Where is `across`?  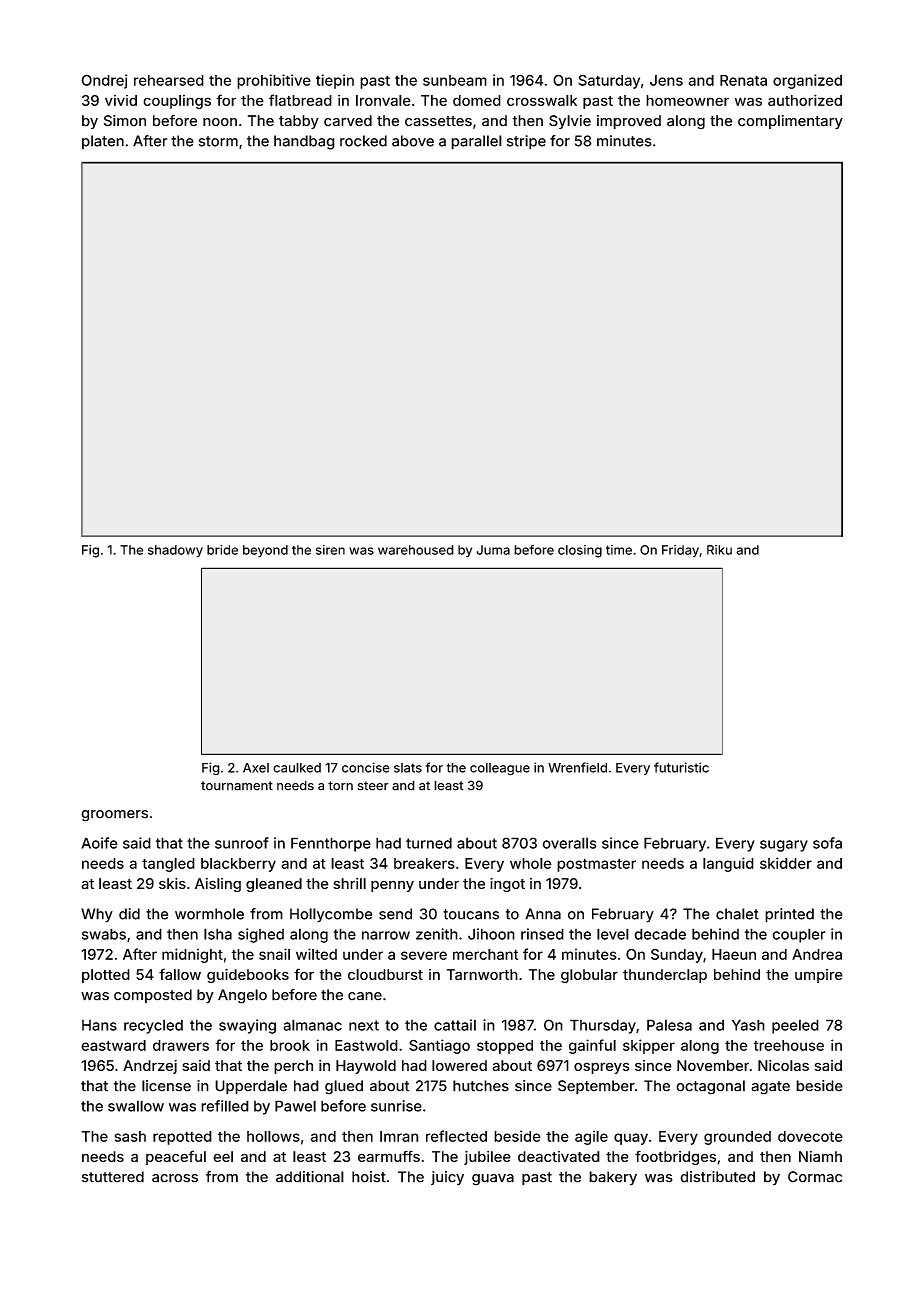 across is located at coordinates (175, 1178).
